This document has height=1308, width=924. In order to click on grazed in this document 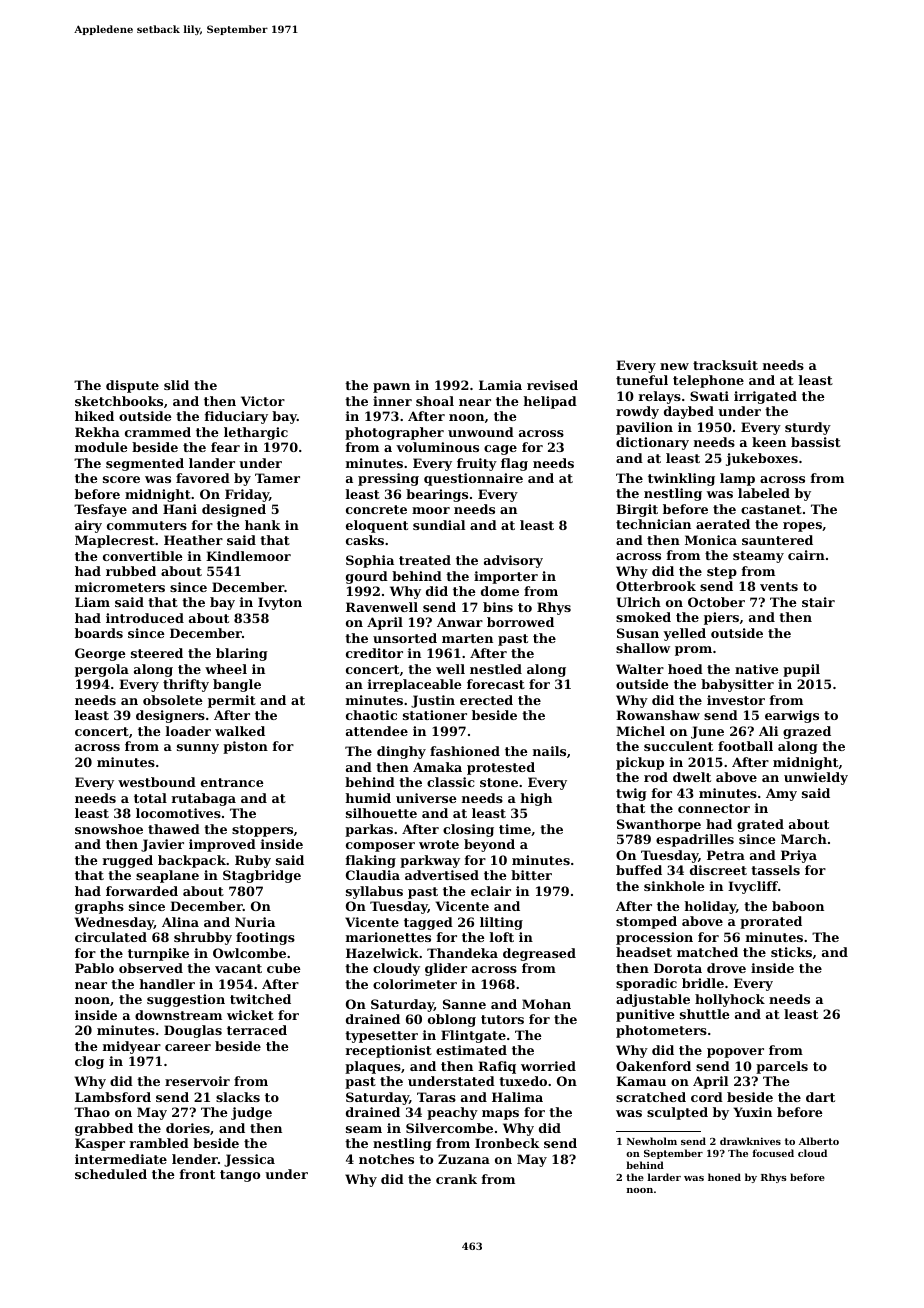, I will do `click(807, 732)`.
